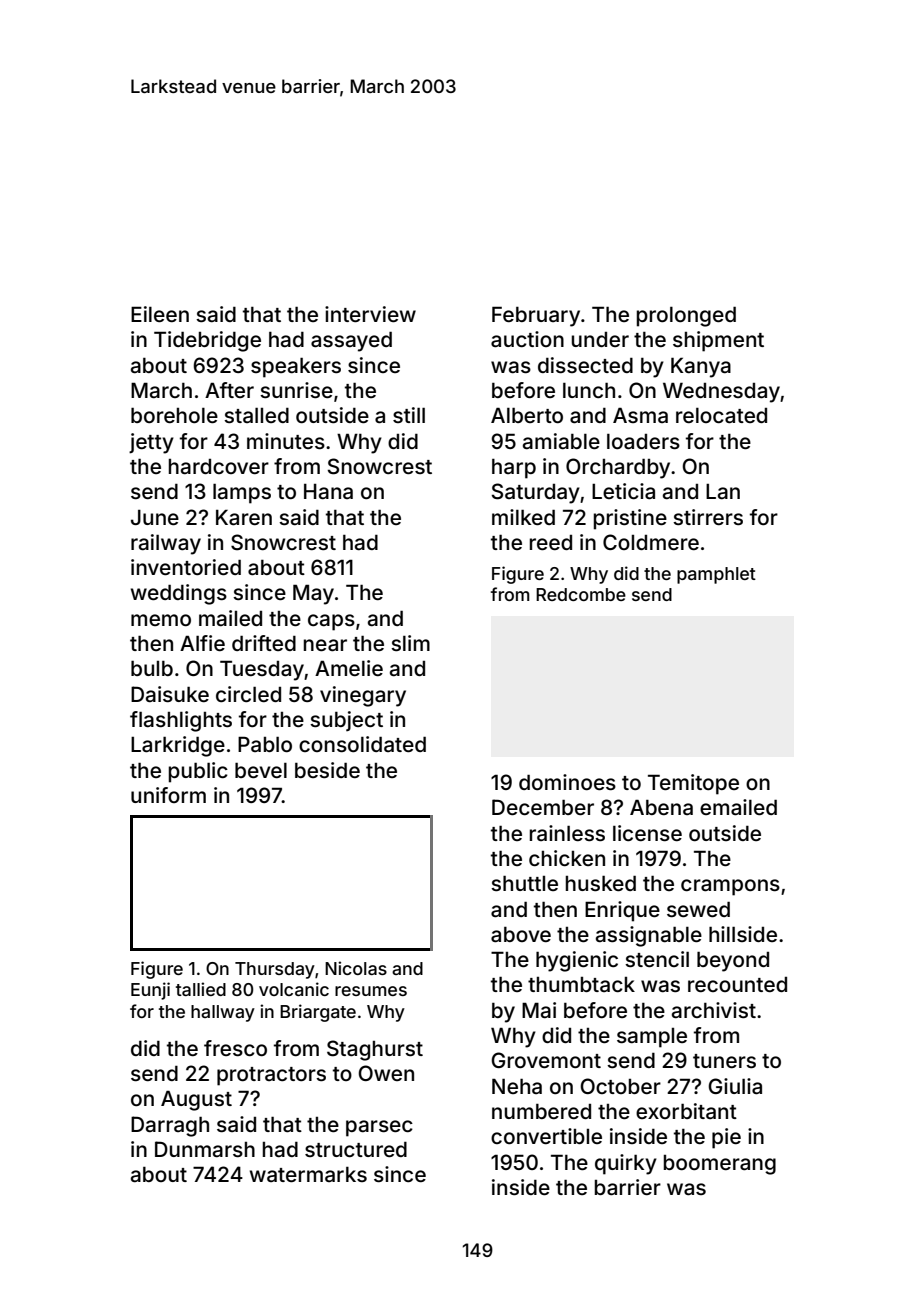  What do you see at coordinates (262, 670) in the screenshot?
I see `Tuesday` at bounding box center [262, 670].
